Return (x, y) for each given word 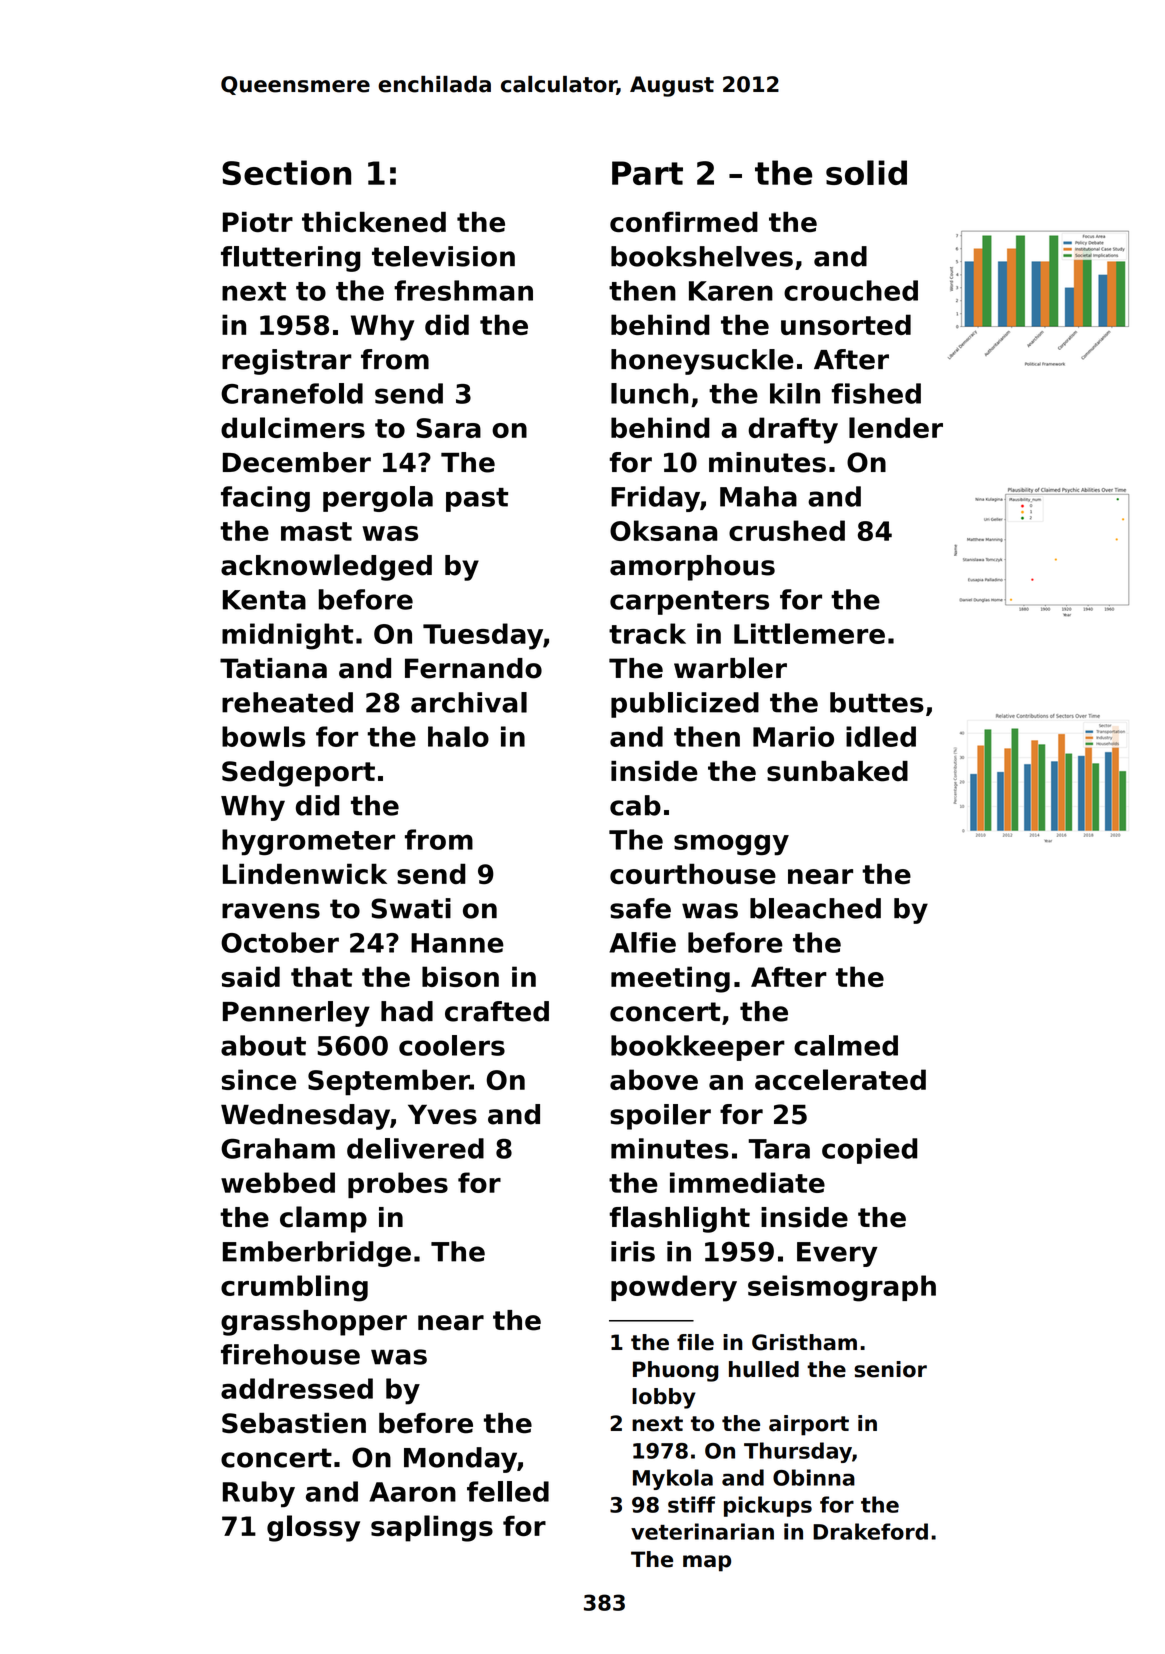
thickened (374, 222)
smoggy (731, 845)
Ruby (259, 1494)
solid (866, 172)
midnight (287, 636)
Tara (779, 1149)
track (647, 633)
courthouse (693, 874)
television (443, 256)
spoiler (660, 1117)
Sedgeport (298, 774)
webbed (278, 1182)
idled (881, 736)
